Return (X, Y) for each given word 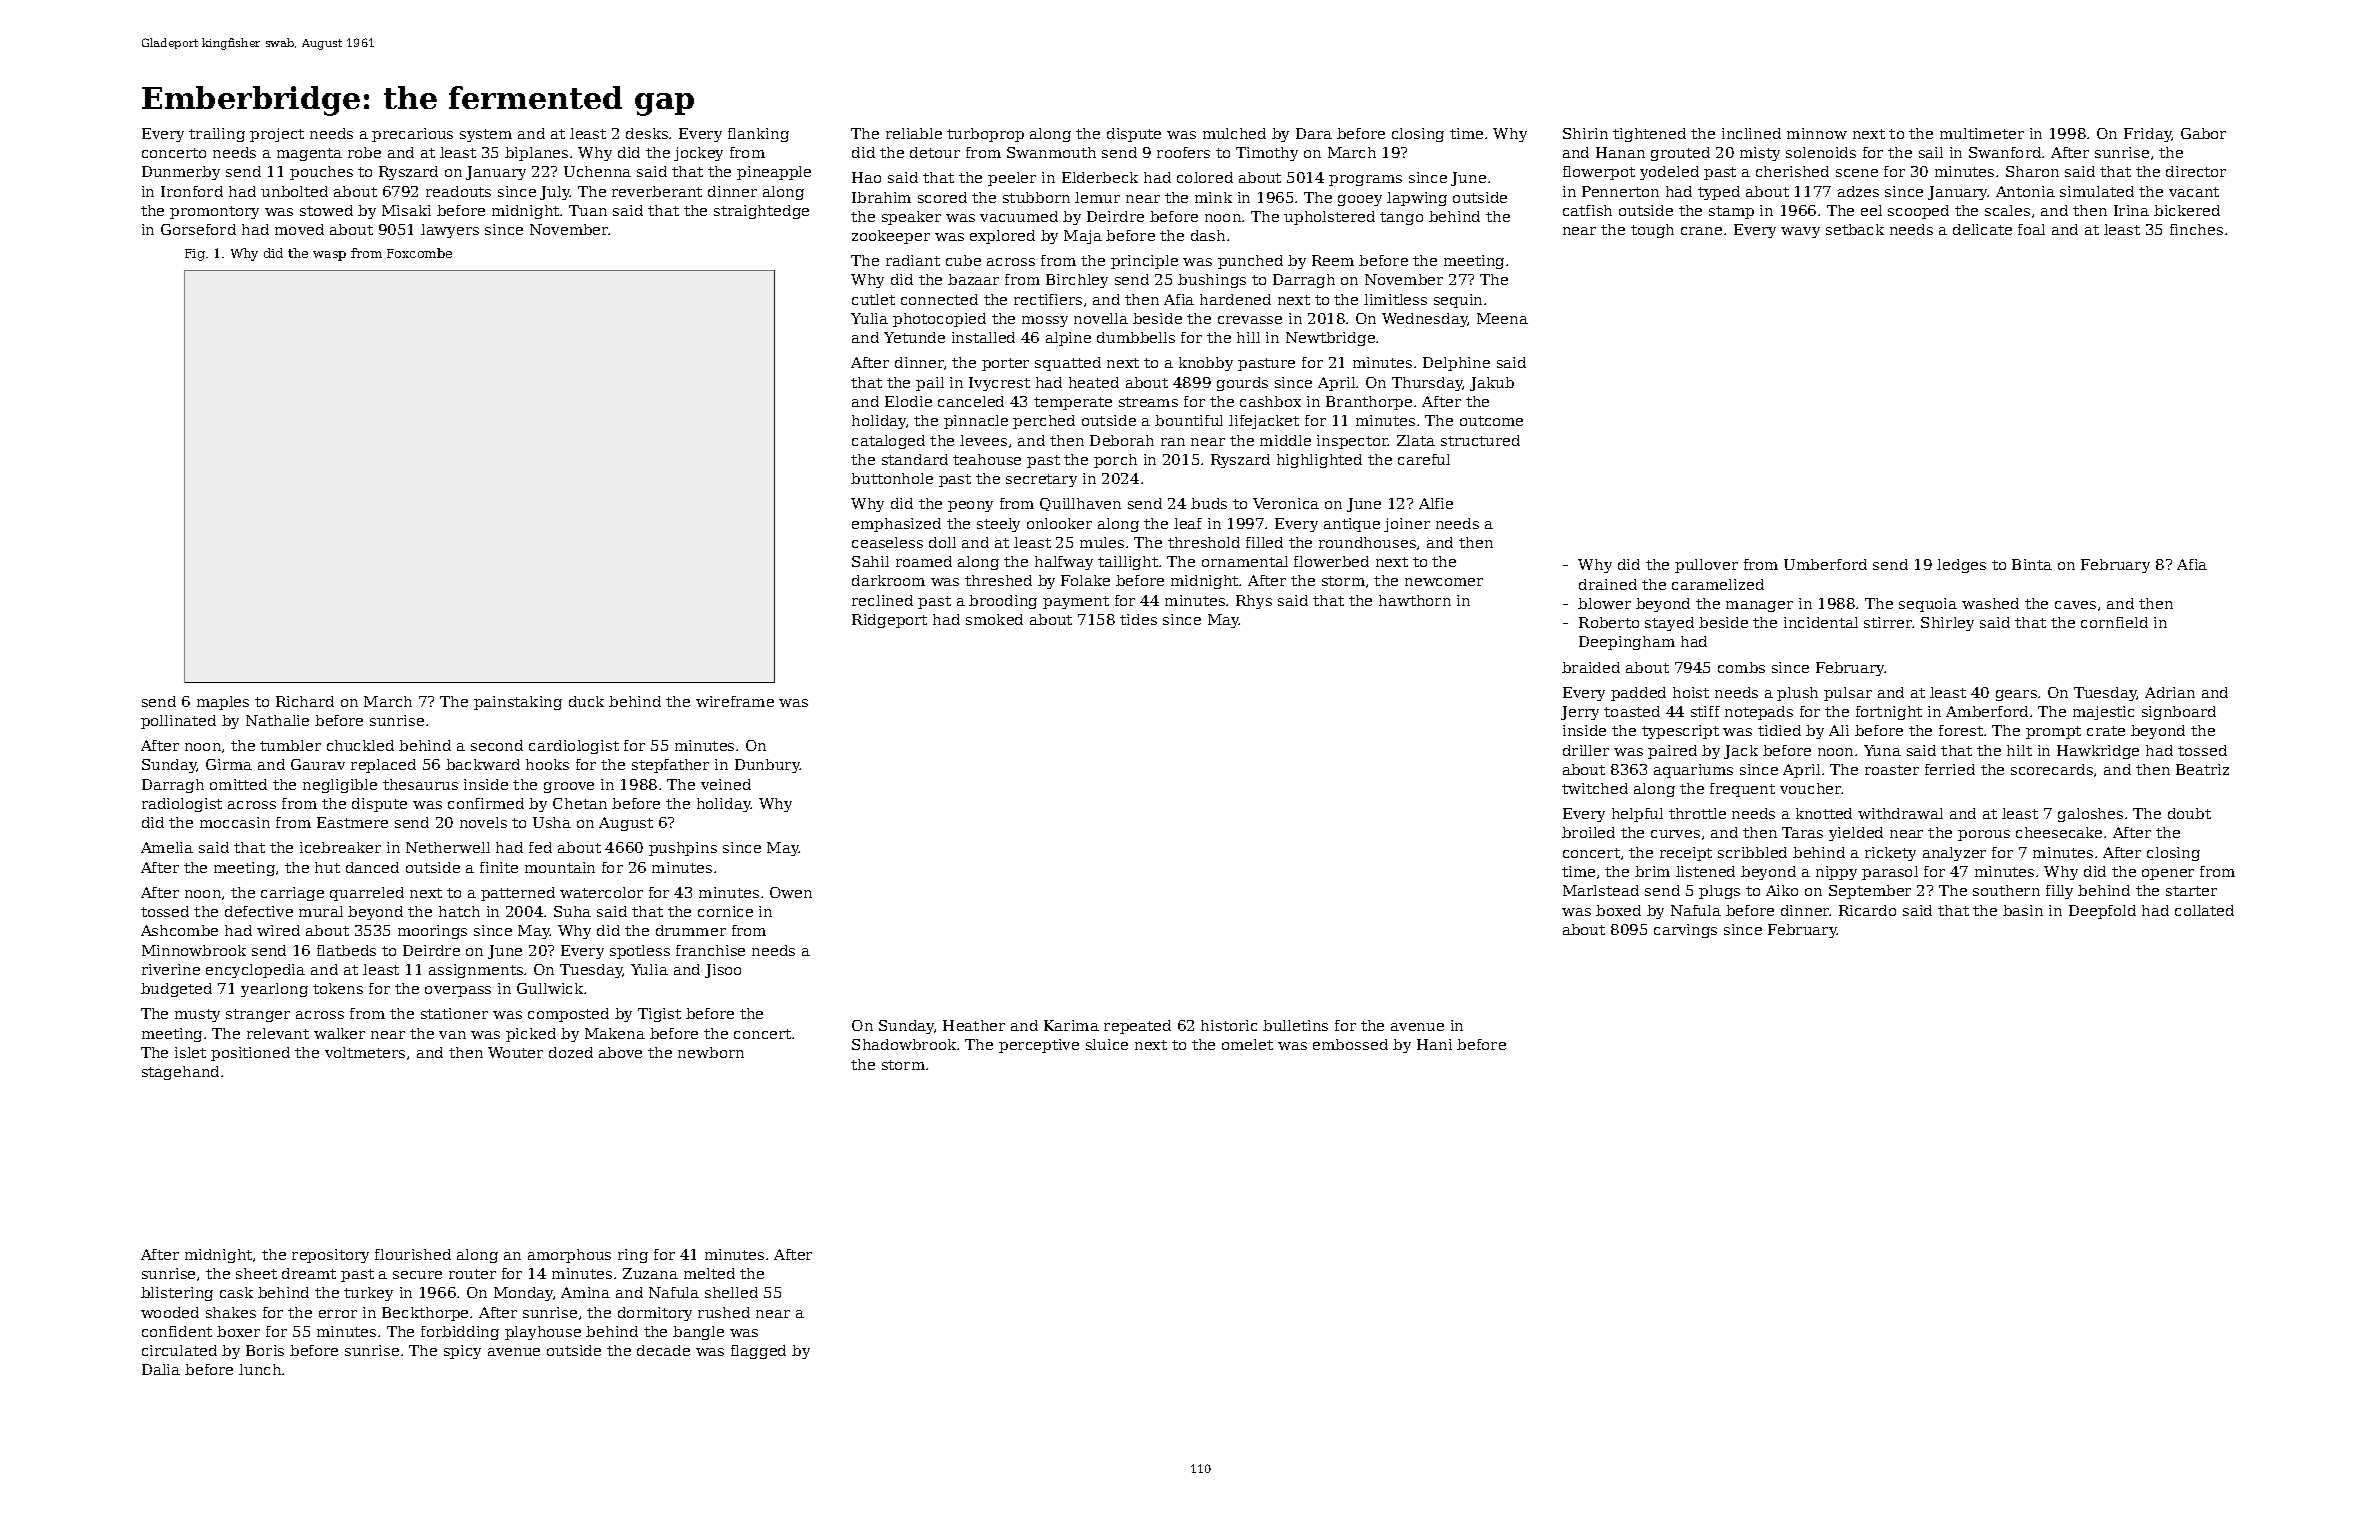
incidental (1821, 622)
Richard (305, 701)
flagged (758, 1352)
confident (177, 1331)
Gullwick (550, 988)
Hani (1434, 1044)
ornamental (1245, 561)
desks (647, 133)
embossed (1350, 1044)
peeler (1012, 179)
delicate (1982, 229)
